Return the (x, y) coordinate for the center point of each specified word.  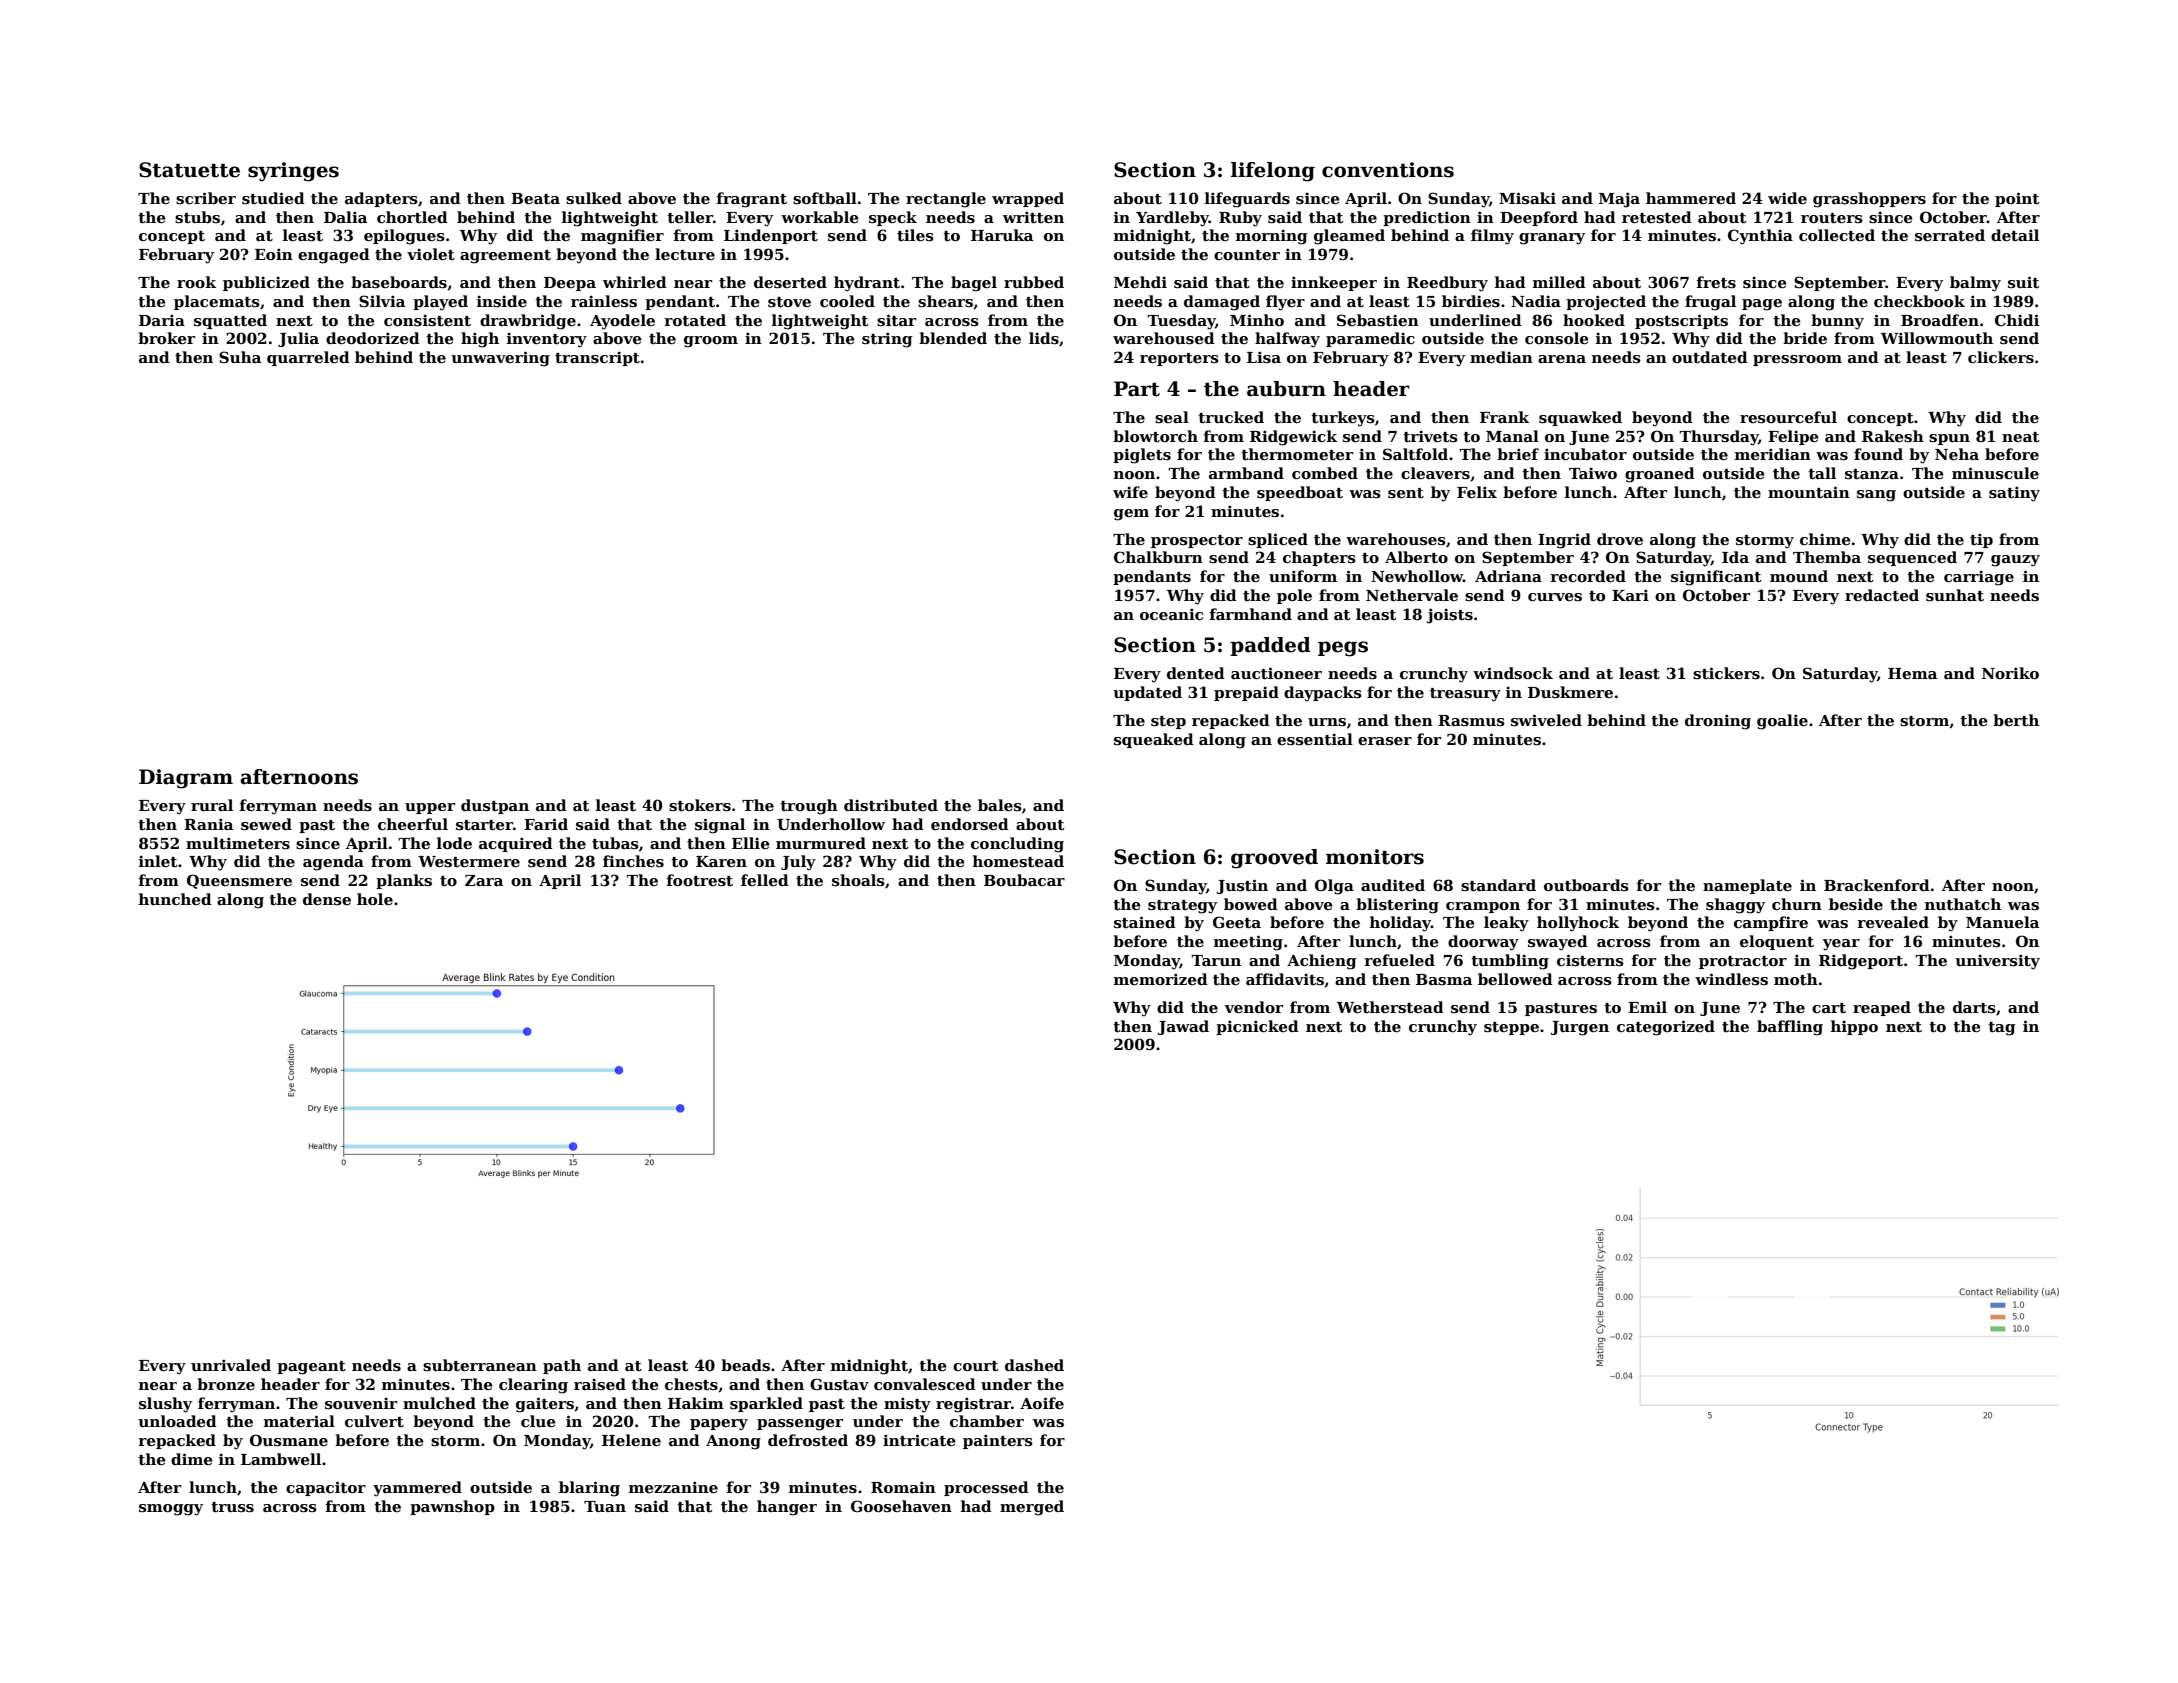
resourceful (1788, 417)
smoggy (171, 1510)
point (2017, 199)
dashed (1034, 1365)
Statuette (189, 170)
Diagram (186, 779)
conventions (1388, 170)
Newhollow (1417, 576)
